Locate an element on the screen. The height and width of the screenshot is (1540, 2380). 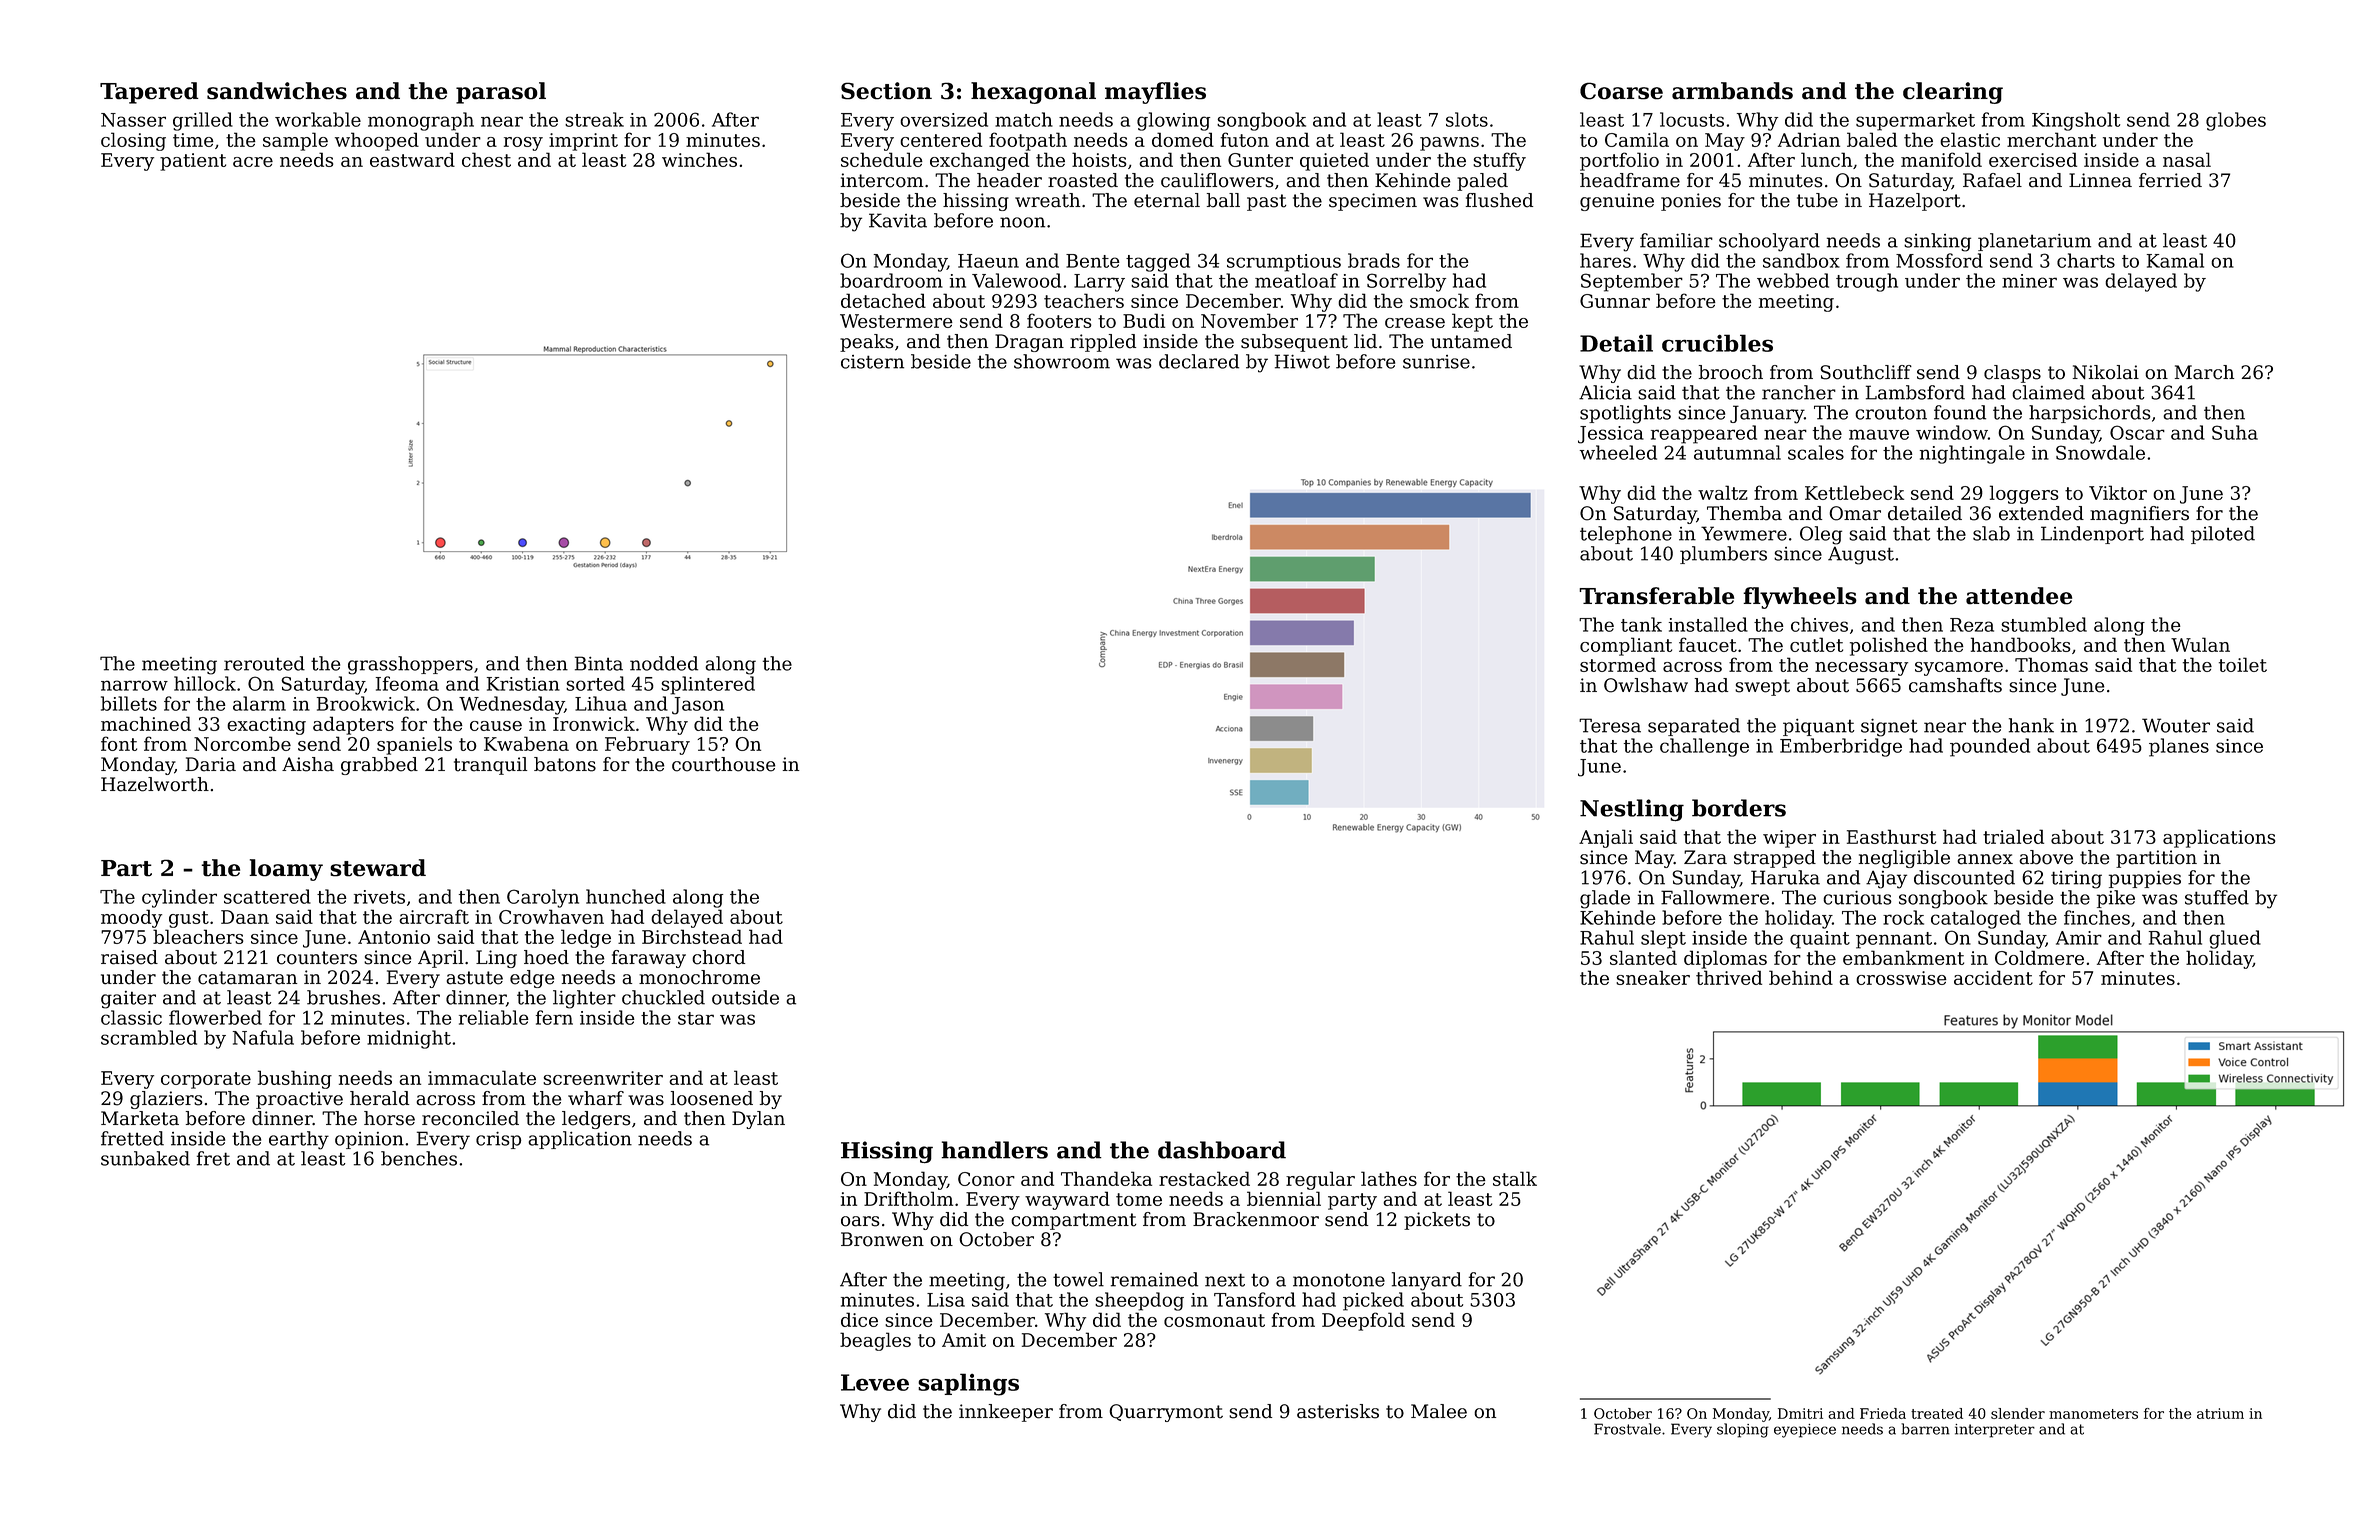
slots is located at coordinates (1467, 119).
